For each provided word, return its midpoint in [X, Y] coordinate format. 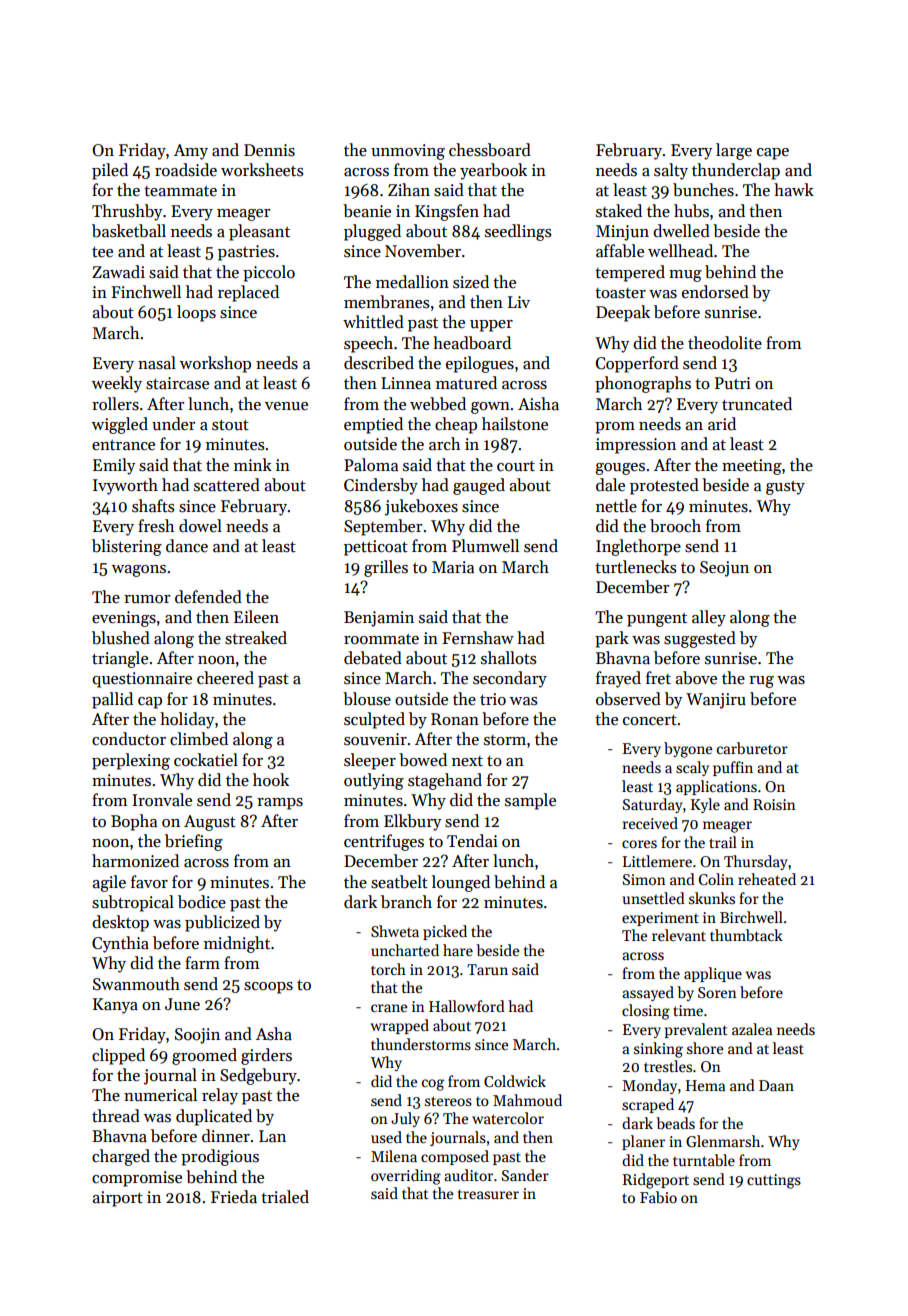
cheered [225, 678]
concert [650, 720]
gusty [785, 488]
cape [773, 154]
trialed [285, 1196]
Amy [191, 152]
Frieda [234, 1197]
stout [230, 425]
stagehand [445, 781]
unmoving [408, 152]
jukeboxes [421, 507]
